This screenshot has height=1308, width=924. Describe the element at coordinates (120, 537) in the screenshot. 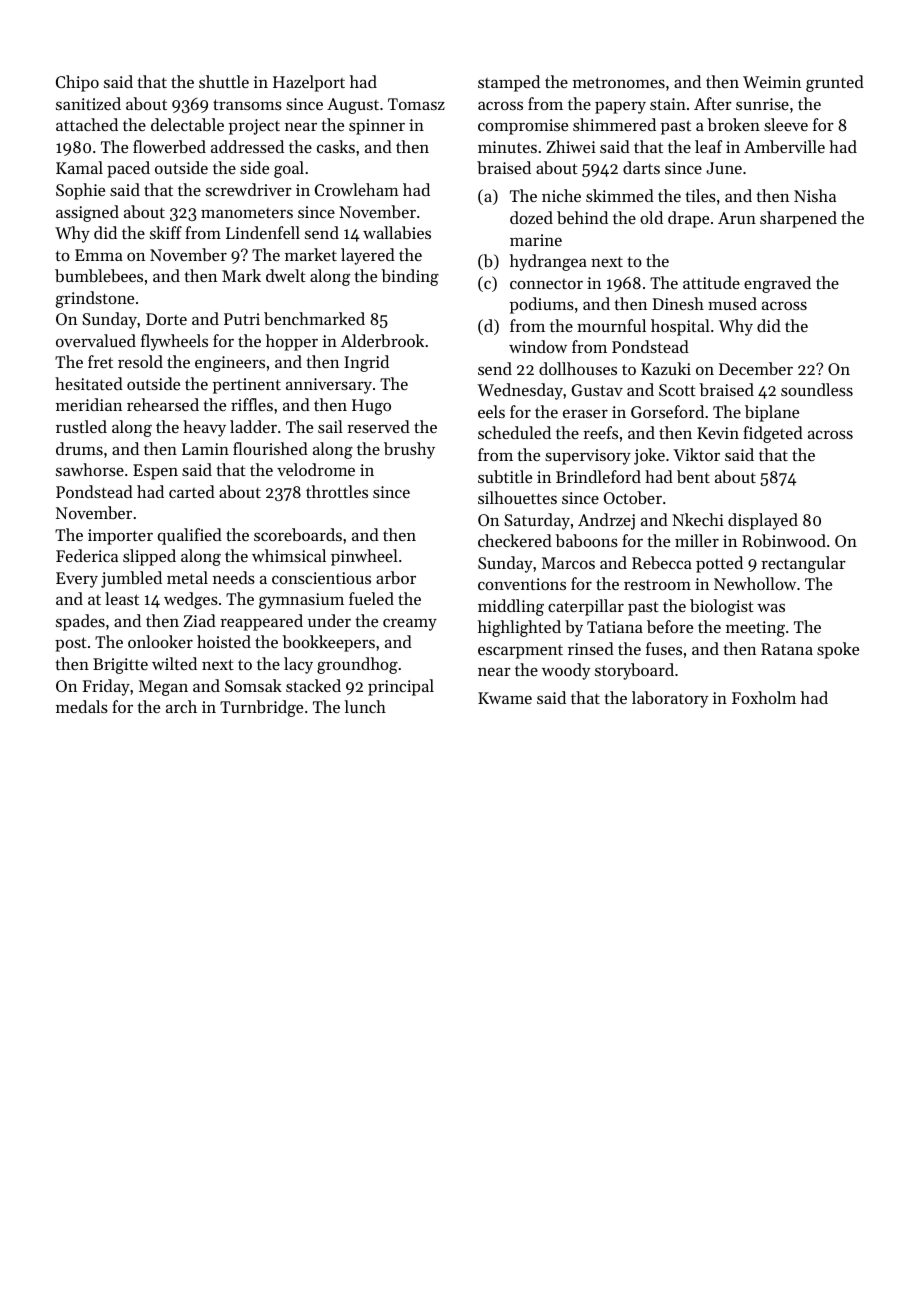

I see `importer` at that location.
